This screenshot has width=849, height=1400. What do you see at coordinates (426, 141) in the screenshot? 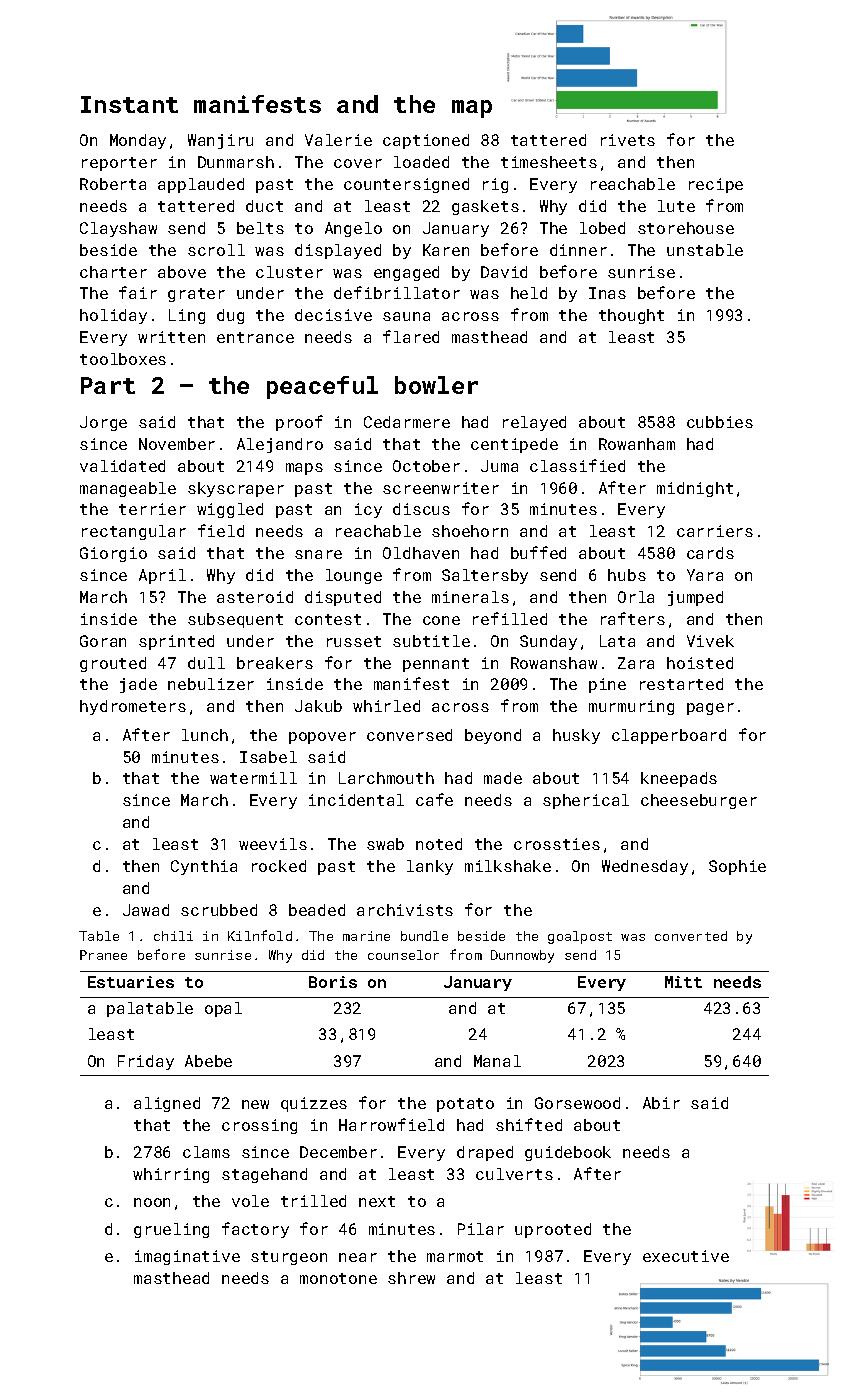
I see `captioned` at bounding box center [426, 141].
